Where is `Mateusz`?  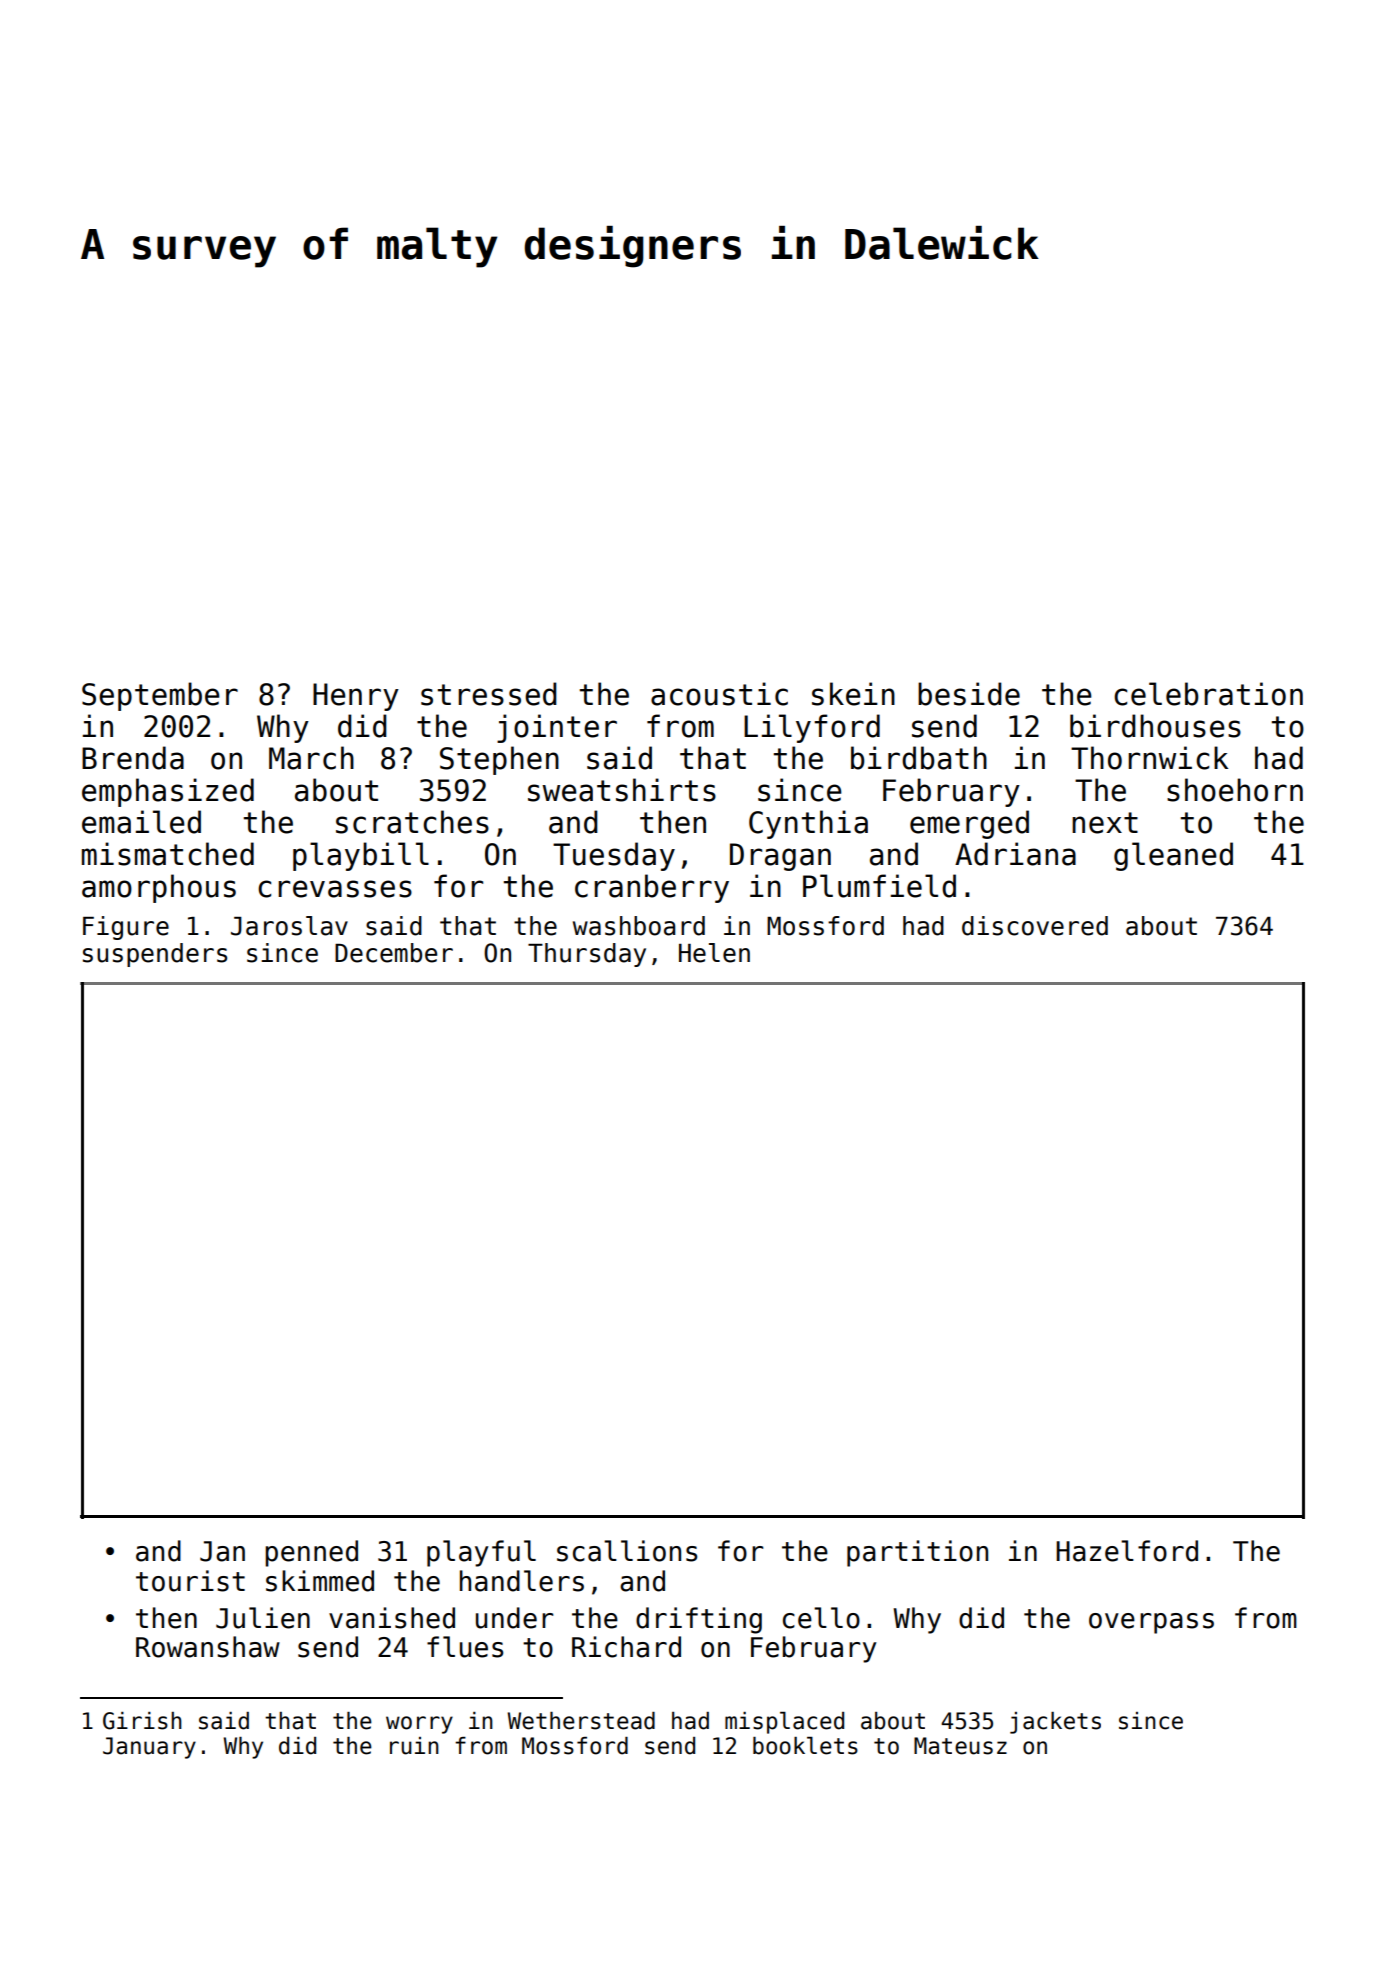 Mateusz is located at coordinates (960, 1746).
